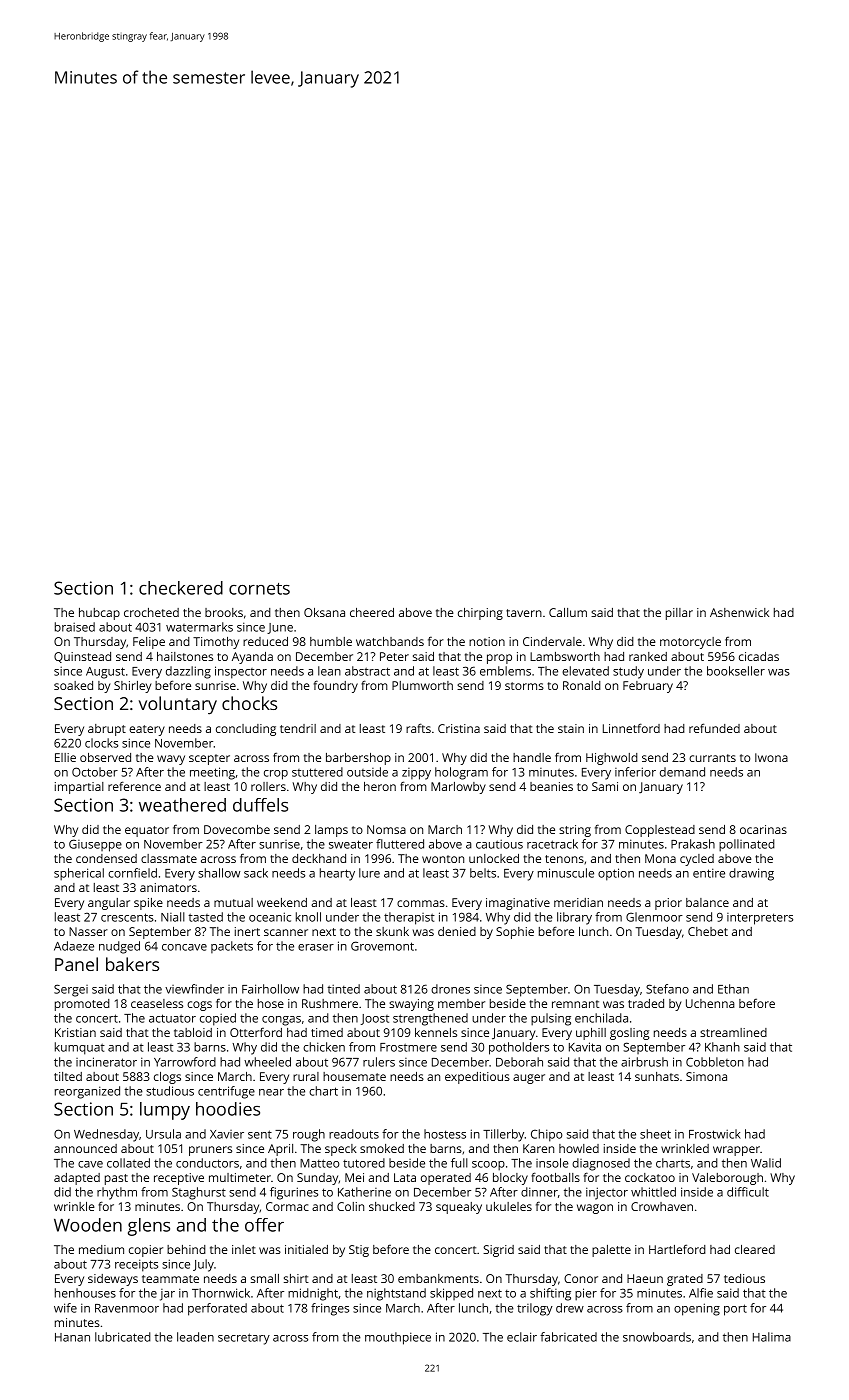 Image resolution: width=849 pixels, height=1400 pixels. Describe the element at coordinates (690, 643) in the image. I see `motorcycle` at that location.
